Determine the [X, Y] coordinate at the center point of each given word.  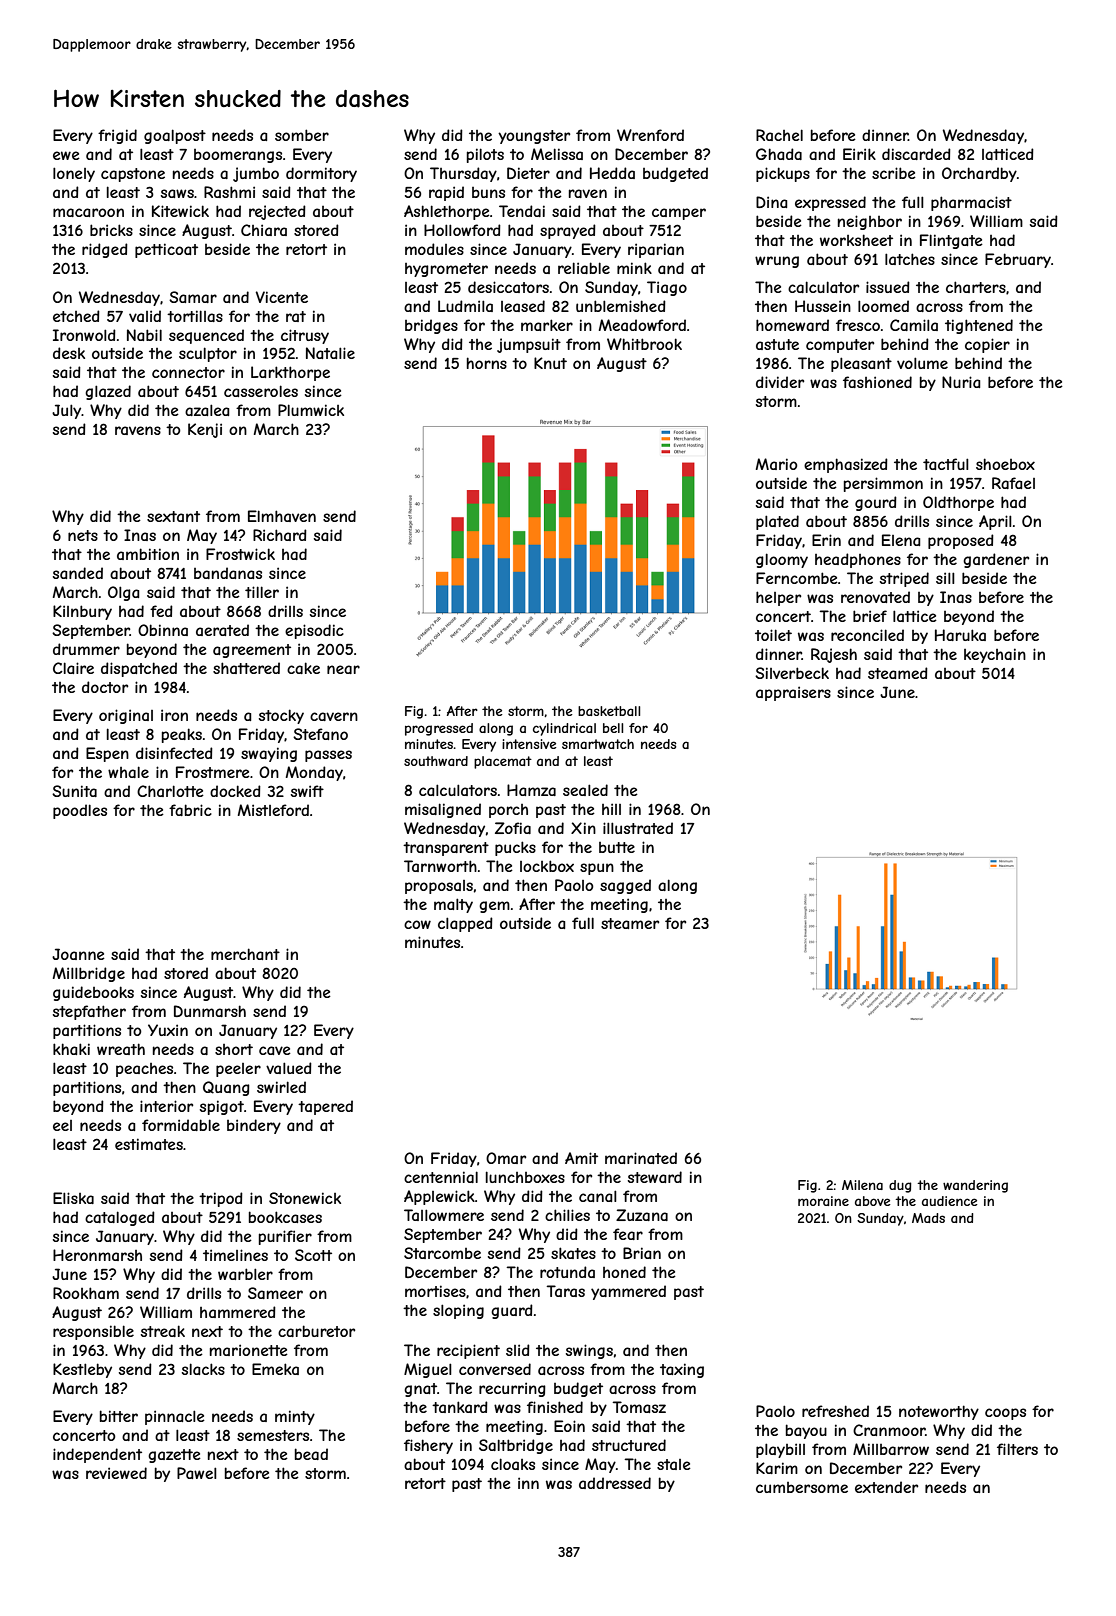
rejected [277, 212]
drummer [86, 649]
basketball [609, 711]
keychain [995, 655]
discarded [916, 154]
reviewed [116, 1473]
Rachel [779, 135]
